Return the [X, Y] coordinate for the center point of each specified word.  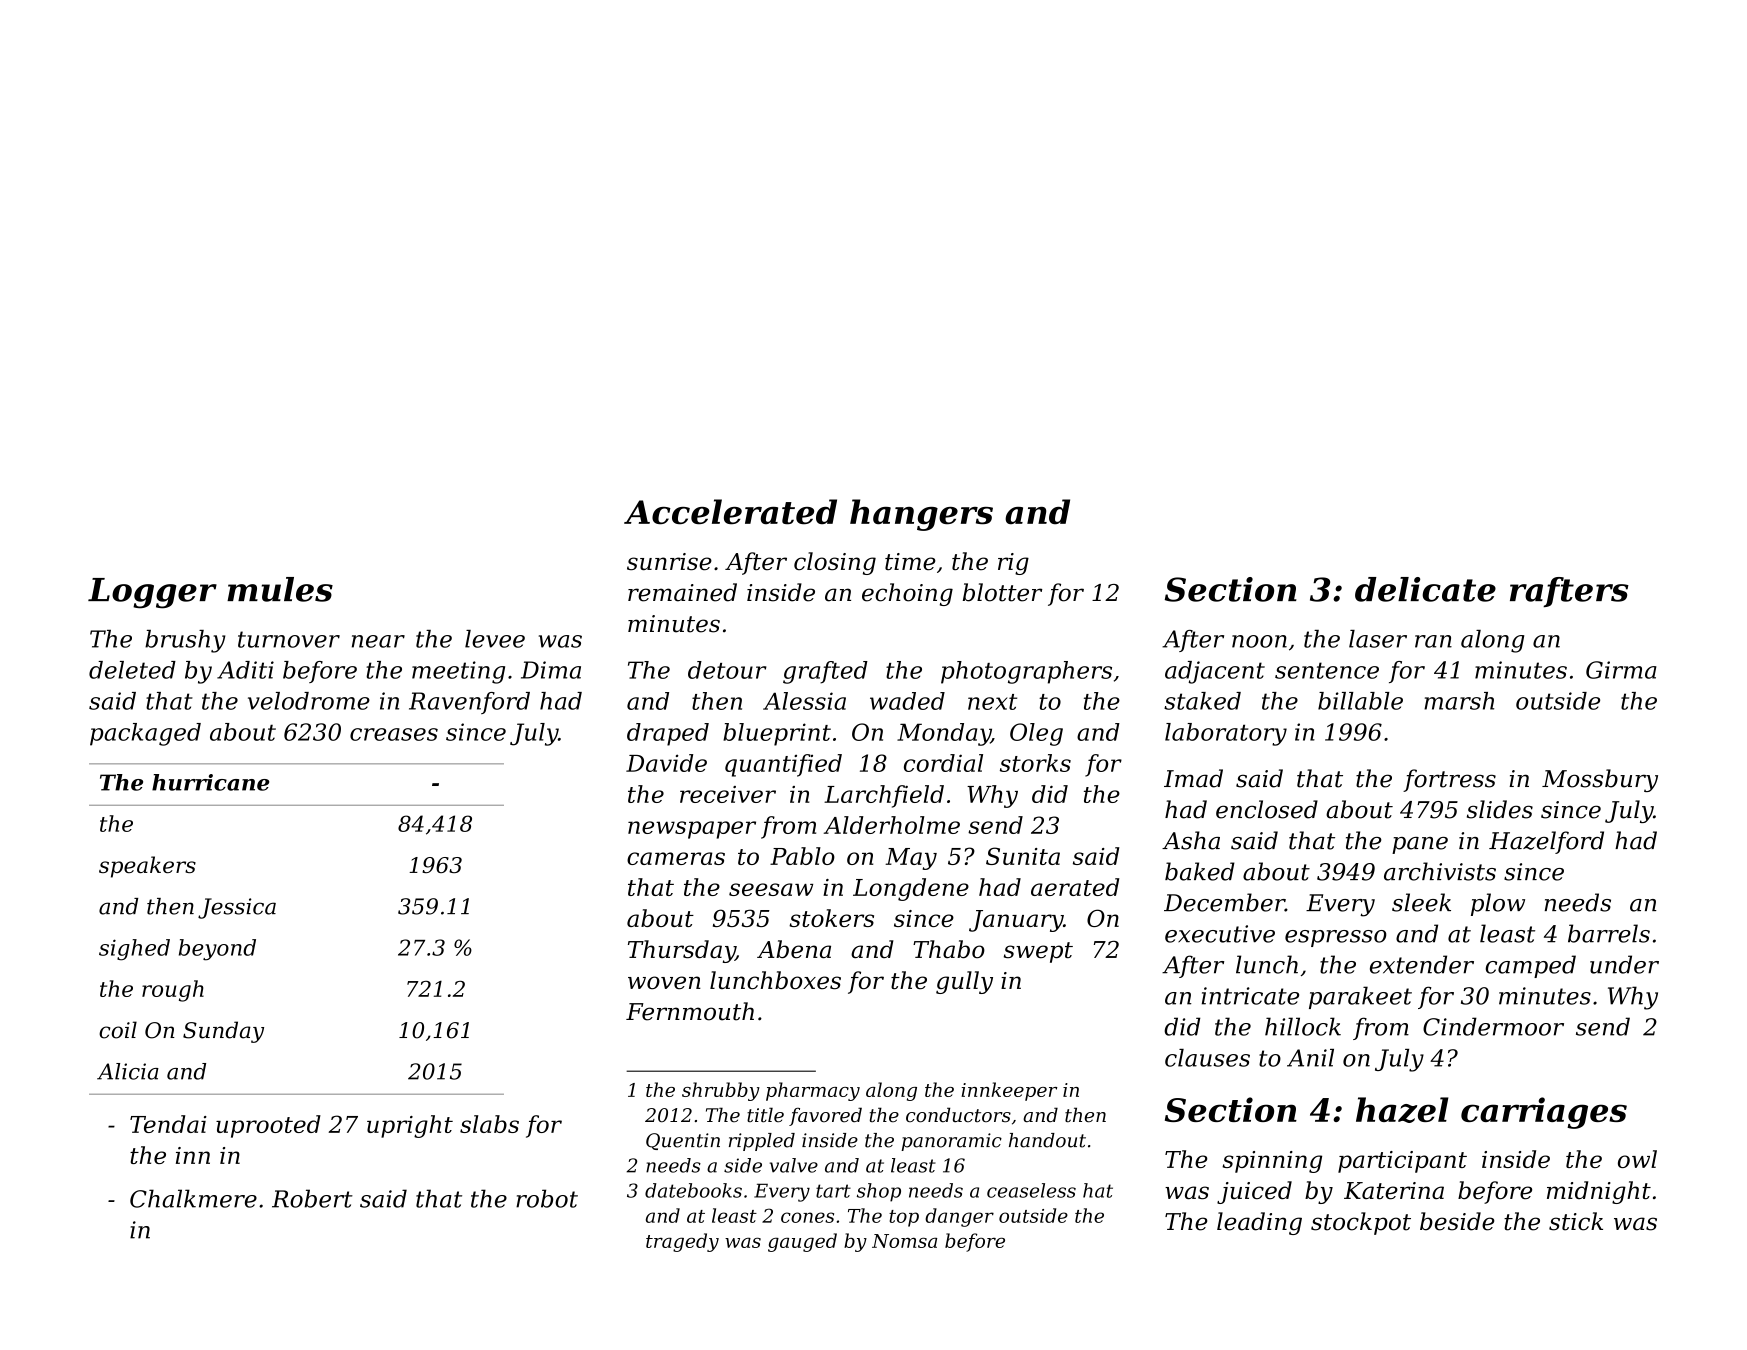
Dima [551, 670]
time [910, 562]
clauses [1207, 1058]
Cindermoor [1493, 1026]
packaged [145, 734]
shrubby [721, 1091]
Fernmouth [690, 1011]
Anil [1310, 1058]
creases [394, 734]
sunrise [669, 562]
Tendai [168, 1124]
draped [668, 734]
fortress [1449, 780]
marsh [1459, 701]
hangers [921, 515]
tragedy [682, 1242]
